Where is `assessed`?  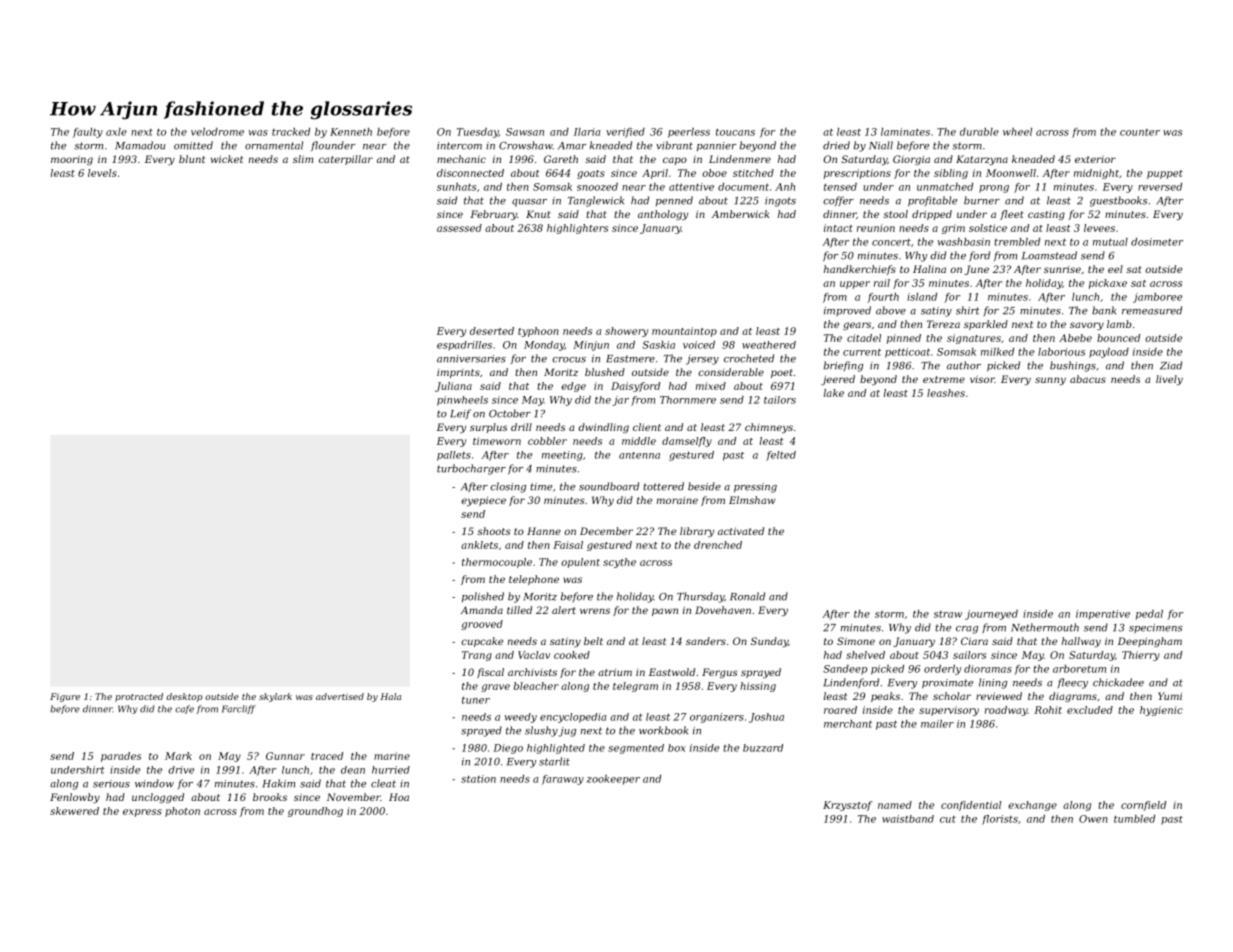
assessed is located at coordinates (459, 228).
